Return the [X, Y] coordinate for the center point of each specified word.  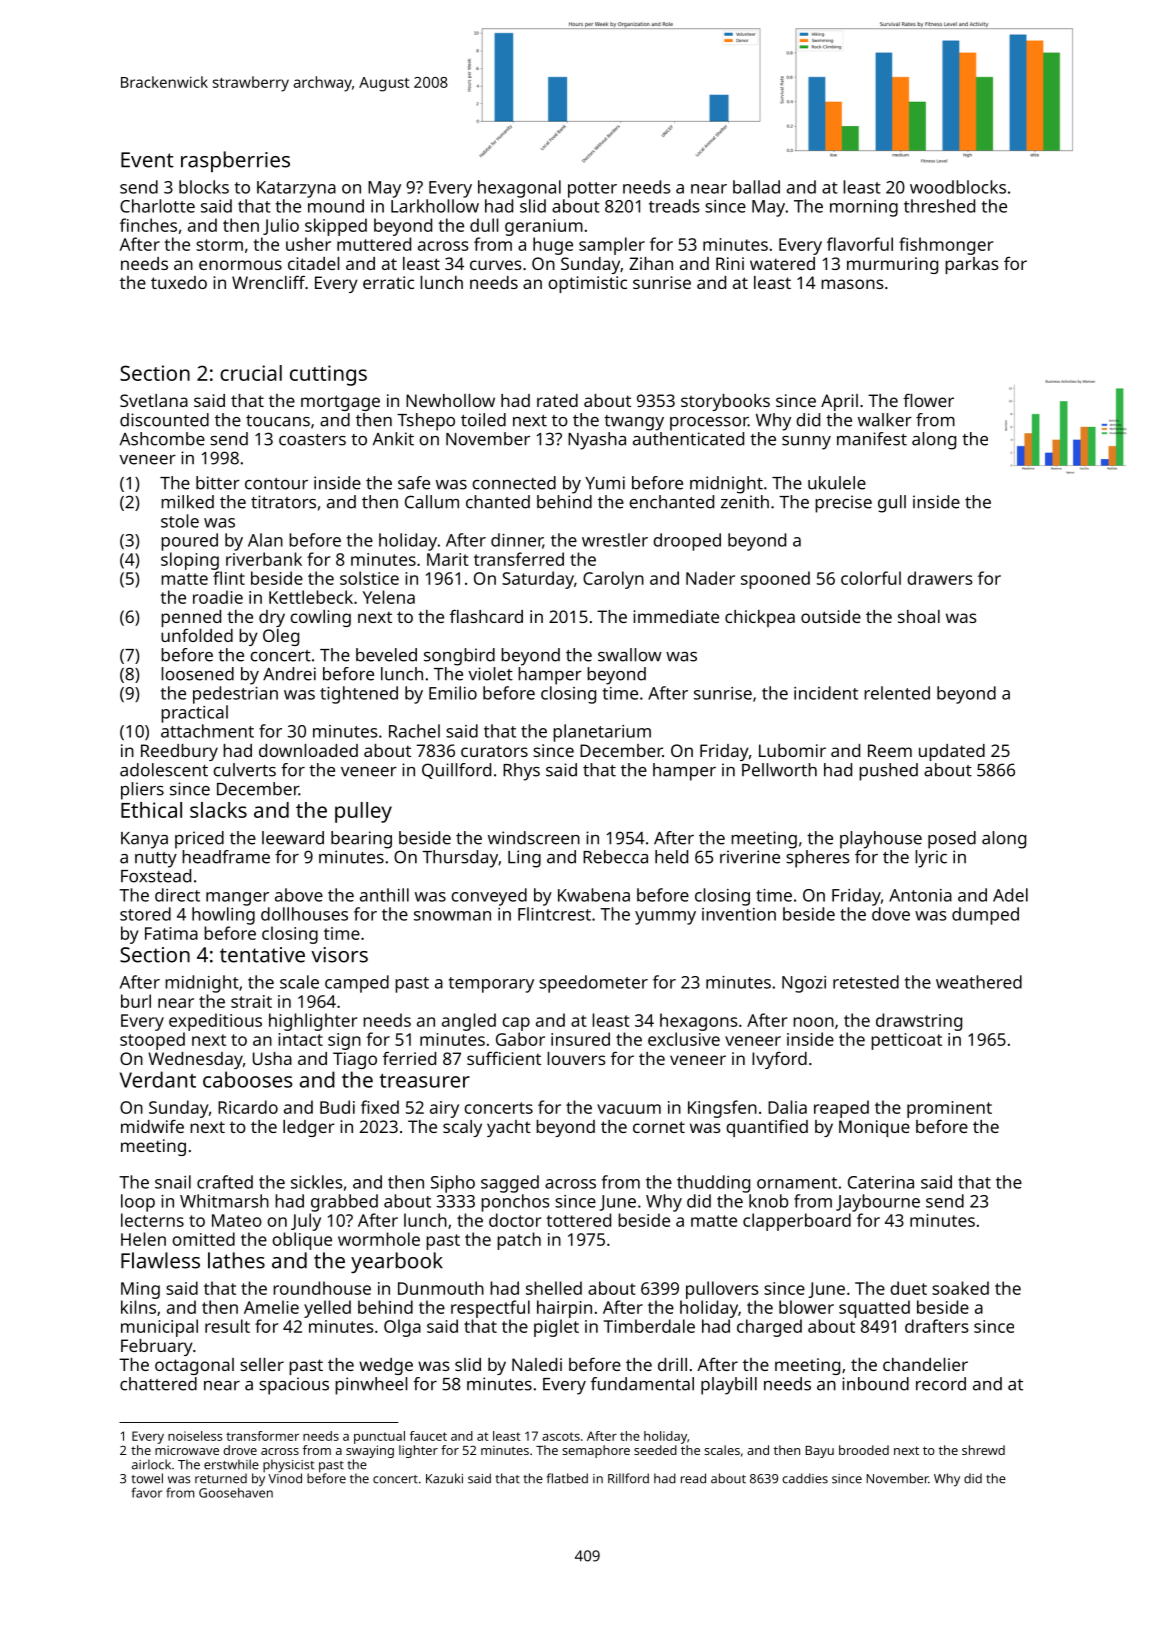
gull [892, 504]
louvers [576, 1058]
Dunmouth [441, 1288]
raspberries [235, 161]
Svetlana [154, 400]
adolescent [164, 770]
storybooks [725, 402]
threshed [939, 206]
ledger [309, 1128]
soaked [960, 1288]
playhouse [881, 840]
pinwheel [371, 1386]
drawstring [919, 1022]
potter [592, 190]
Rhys [521, 772]
